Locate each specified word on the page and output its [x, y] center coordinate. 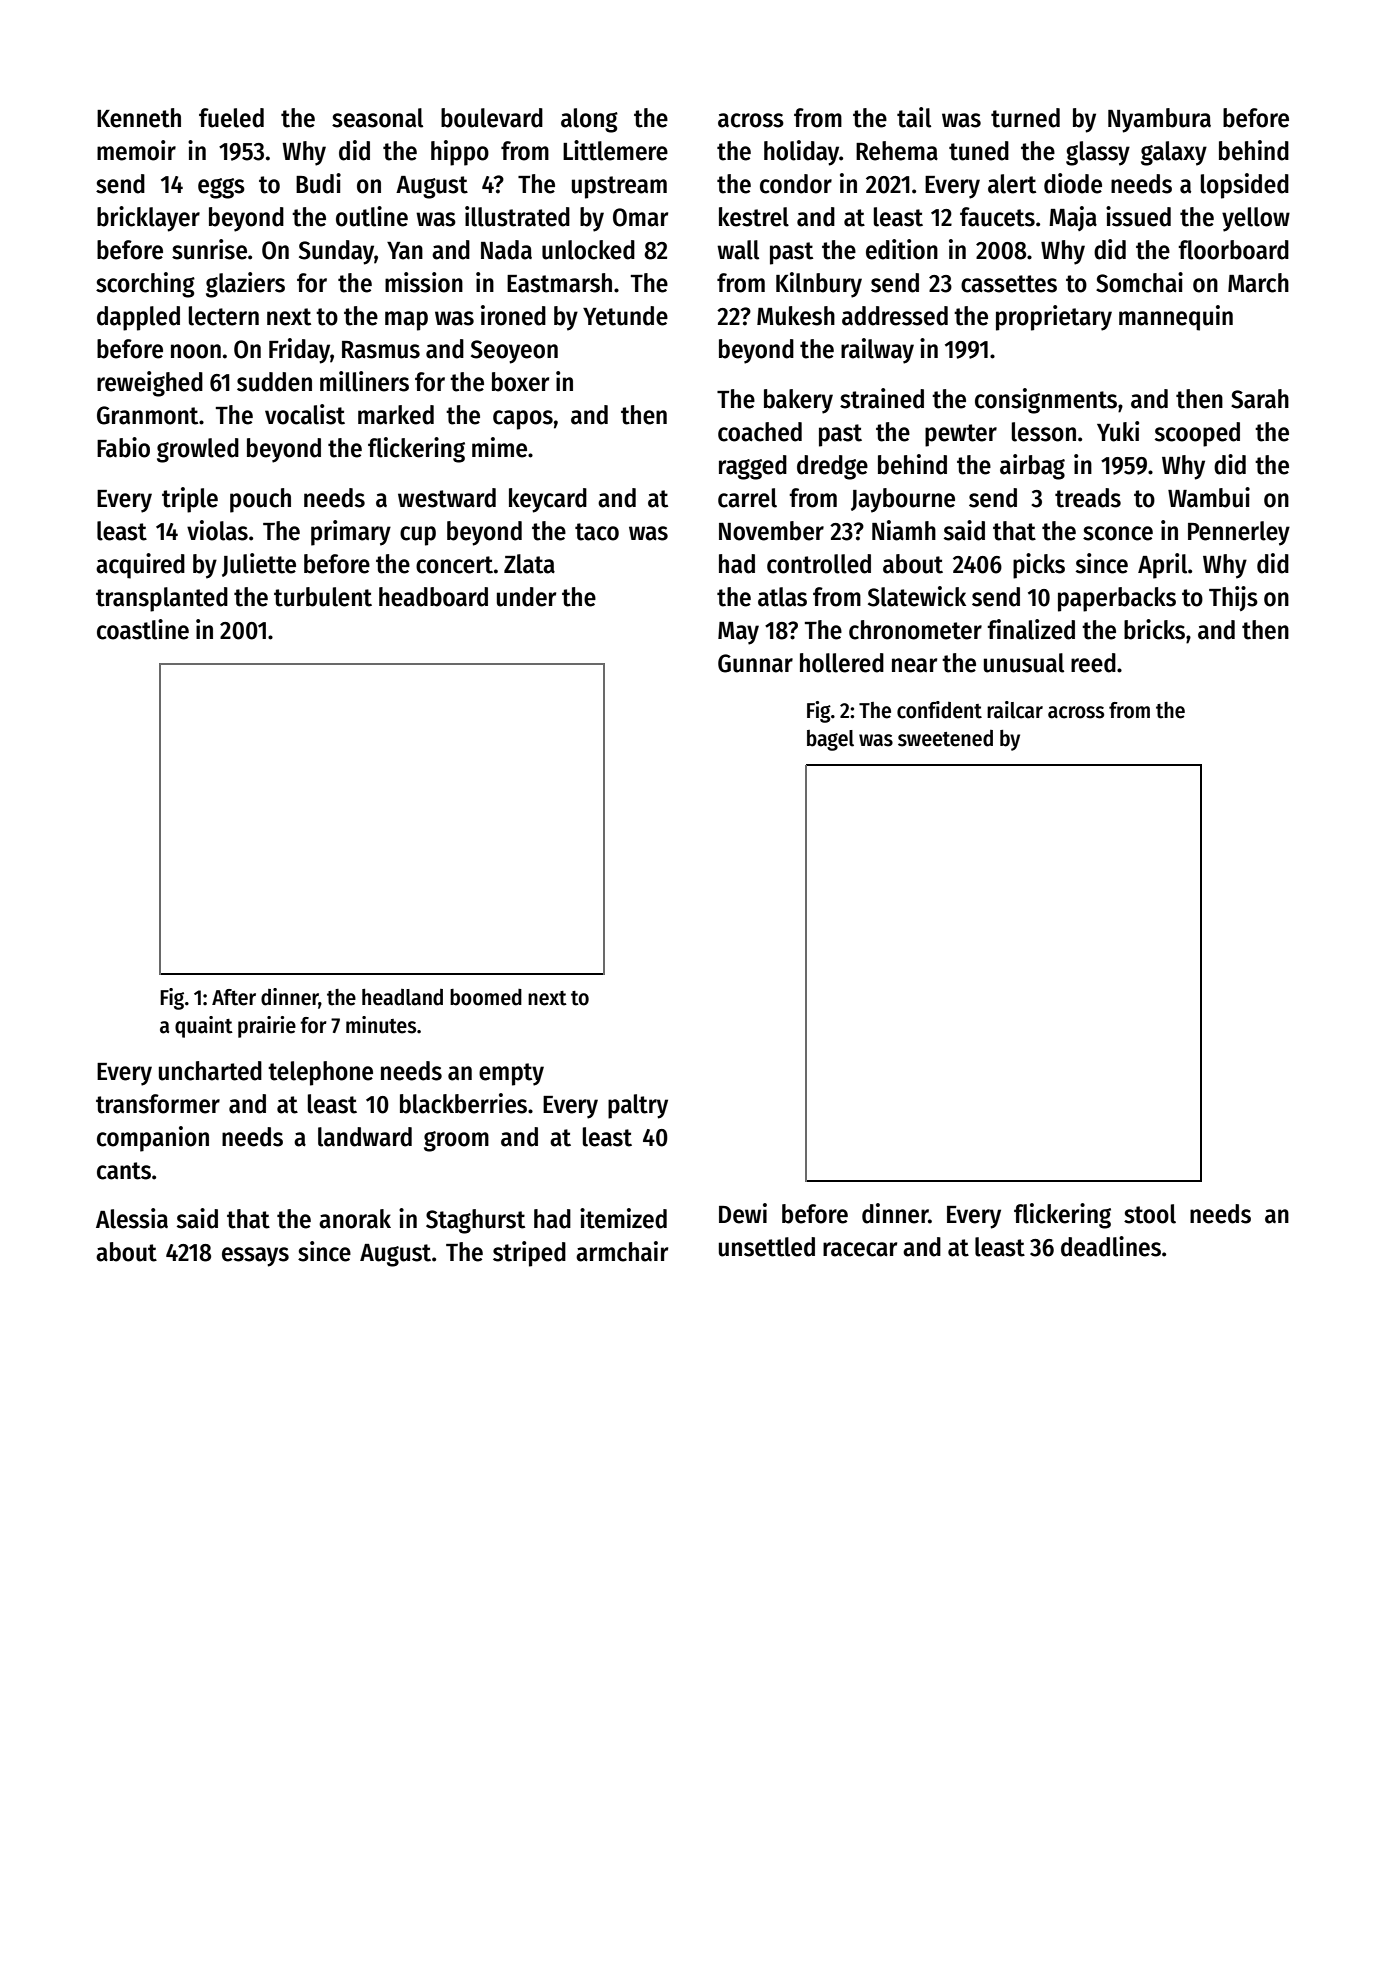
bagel [830, 740]
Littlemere [615, 150]
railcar [1015, 710]
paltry [638, 1106]
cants [124, 1171]
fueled [231, 118]
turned [1025, 118]
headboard [433, 597]
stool [1150, 1214]
